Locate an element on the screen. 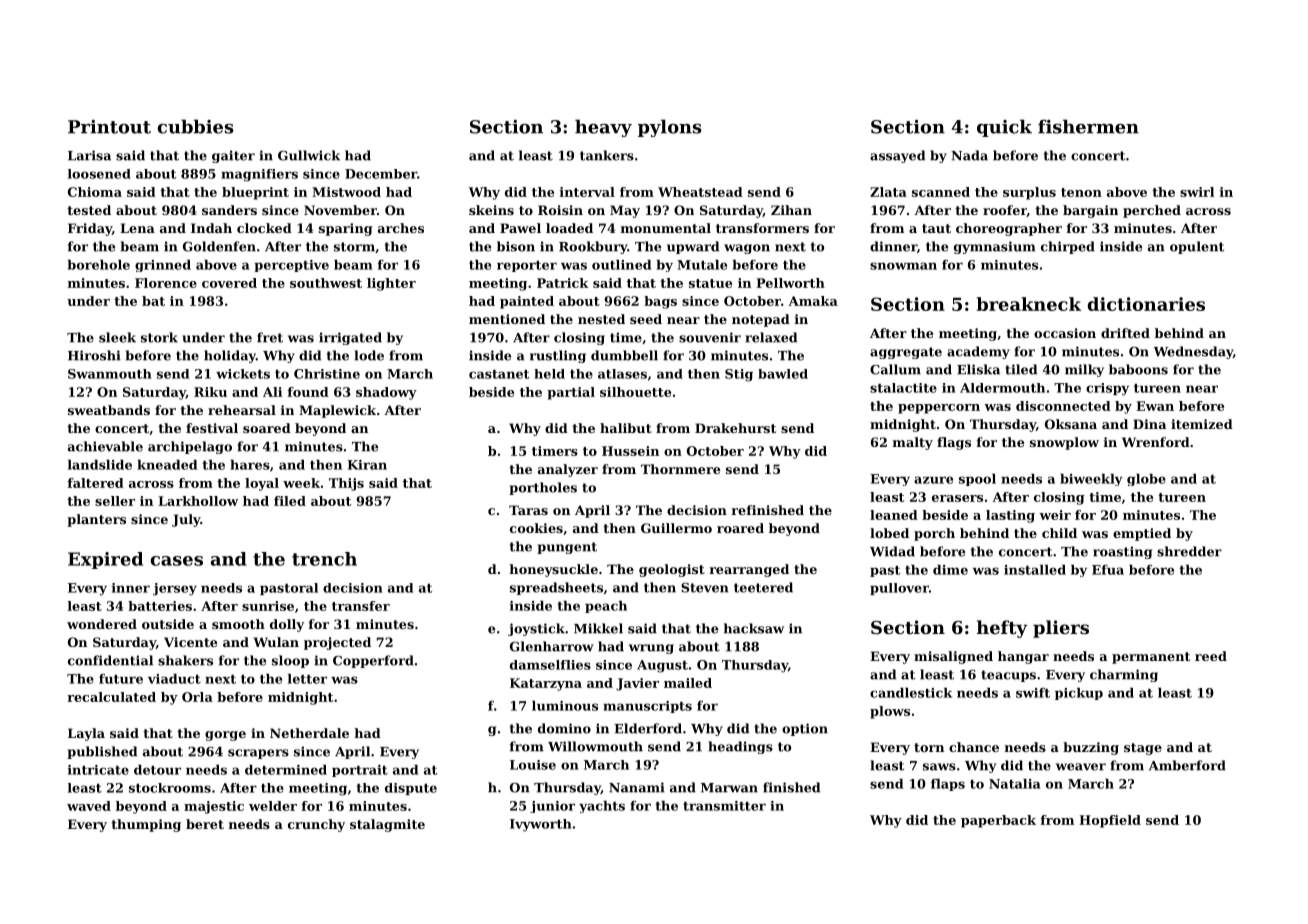 The height and width of the screenshot is (924, 1308). sloop is located at coordinates (290, 661).
